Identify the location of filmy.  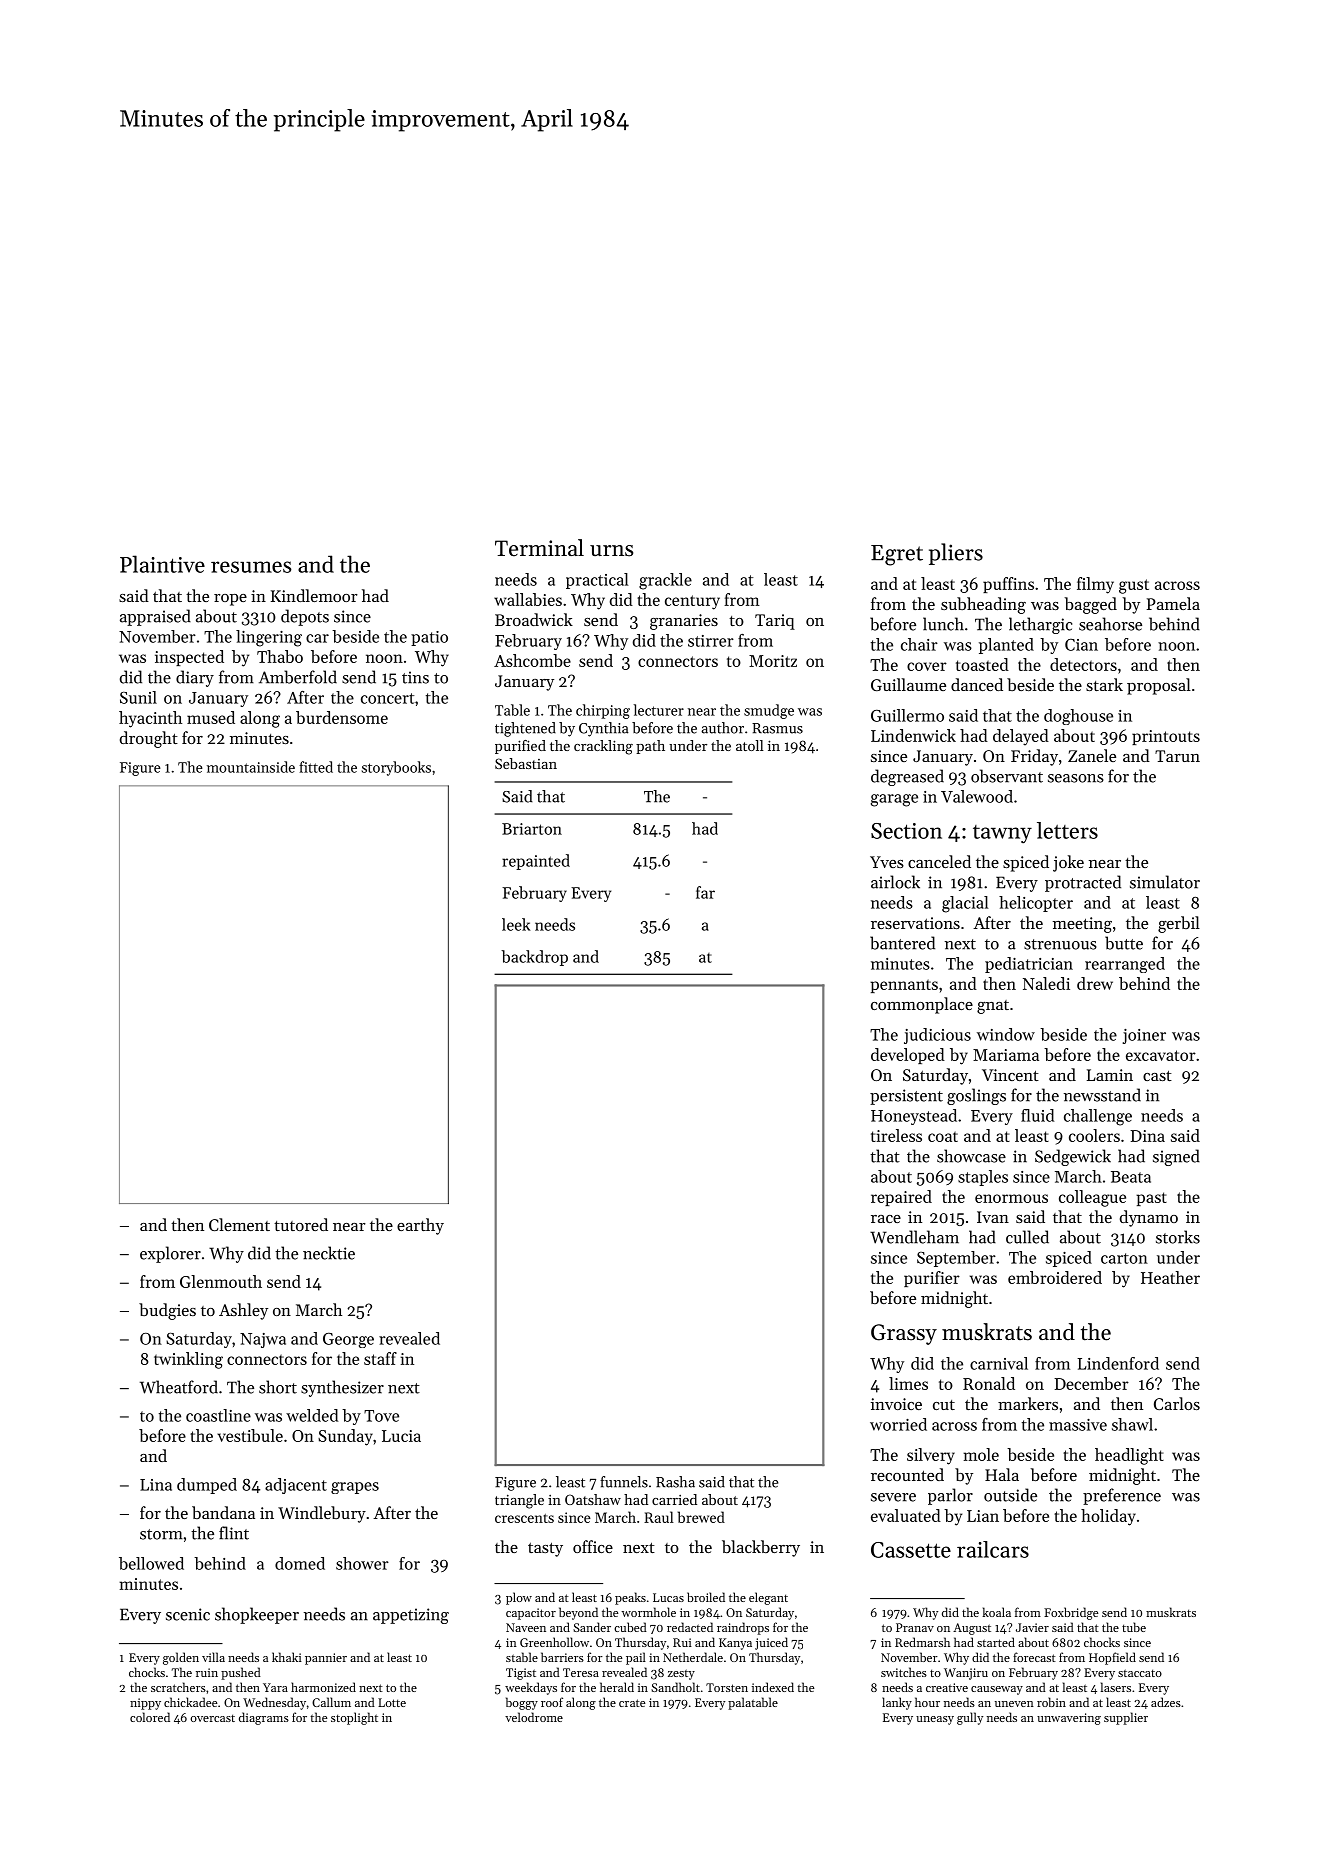
(1095, 585).
